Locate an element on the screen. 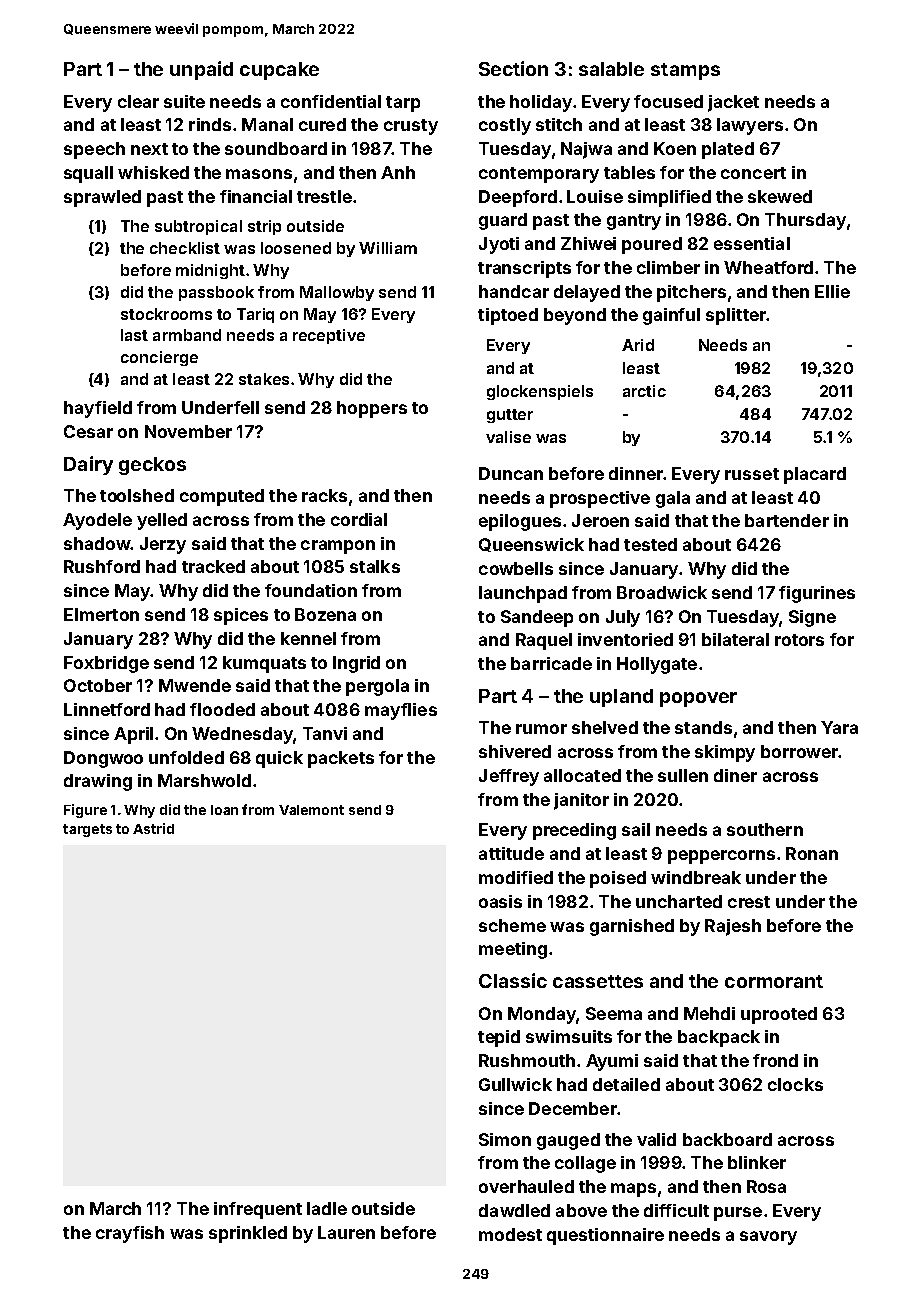 The image size is (924, 1308). tarp is located at coordinates (403, 104).
